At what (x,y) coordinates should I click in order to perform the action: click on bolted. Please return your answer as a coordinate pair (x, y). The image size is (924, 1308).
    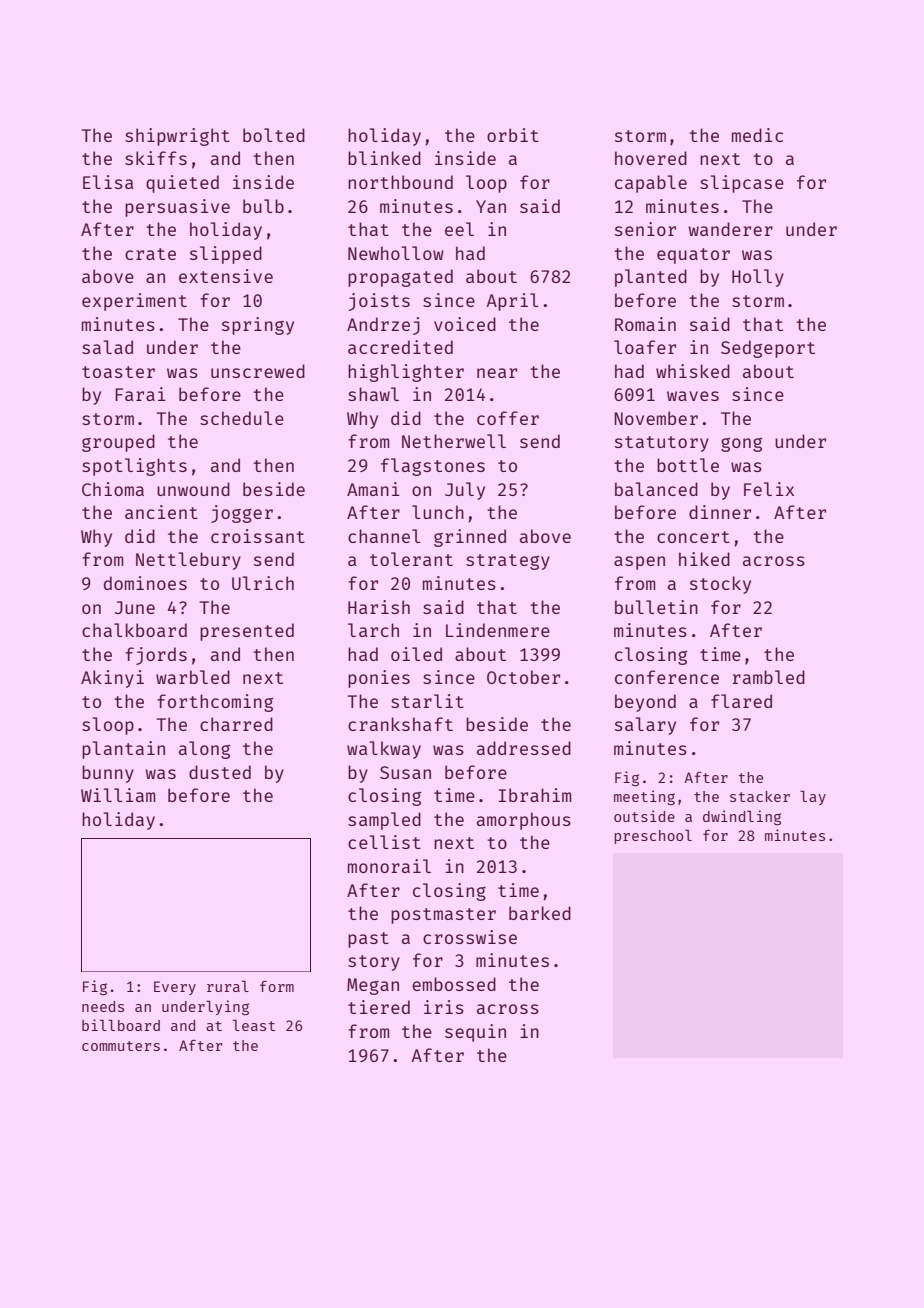
    Looking at the image, I should click on (274, 135).
